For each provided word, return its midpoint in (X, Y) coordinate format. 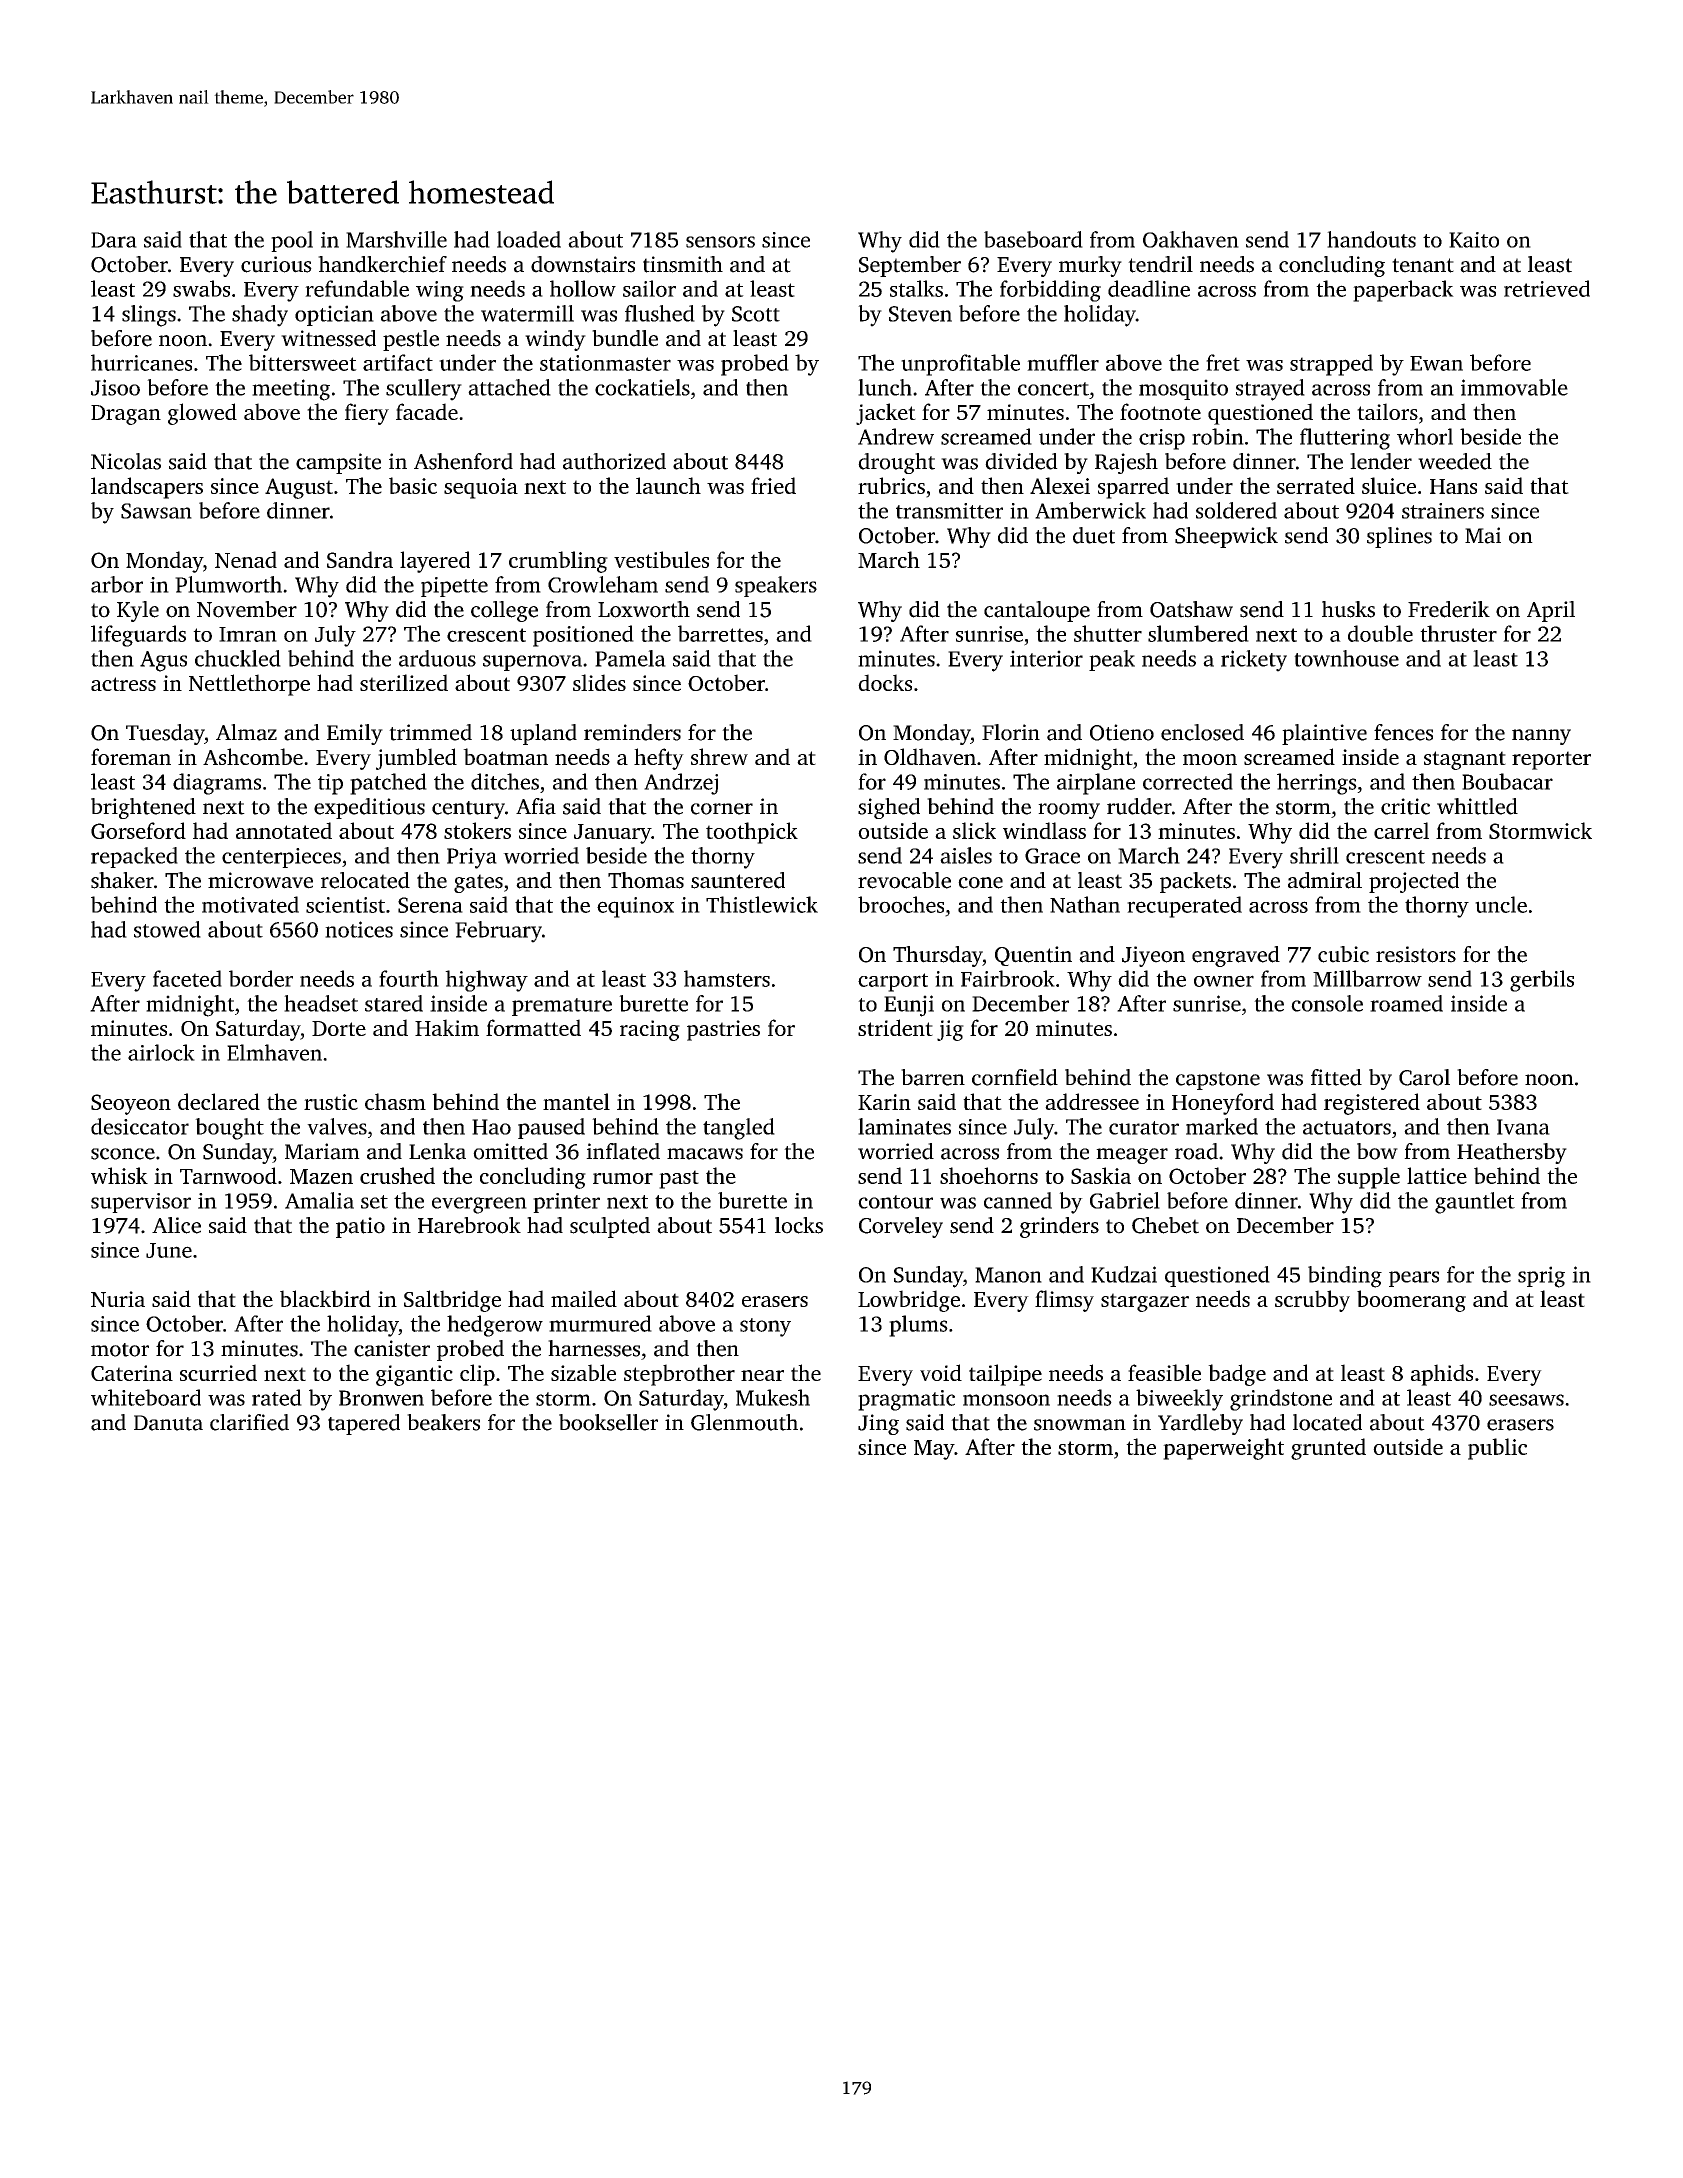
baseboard (1033, 239)
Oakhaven (1191, 239)
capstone (1218, 1081)
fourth (409, 978)
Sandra (360, 559)
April (1551, 611)
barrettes (720, 633)
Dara (114, 240)
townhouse (1346, 658)
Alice (176, 1225)
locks (799, 1225)
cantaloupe (1037, 611)
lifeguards (138, 636)
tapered (364, 1424)
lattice (1437, 1175)
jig (950, 1030)
